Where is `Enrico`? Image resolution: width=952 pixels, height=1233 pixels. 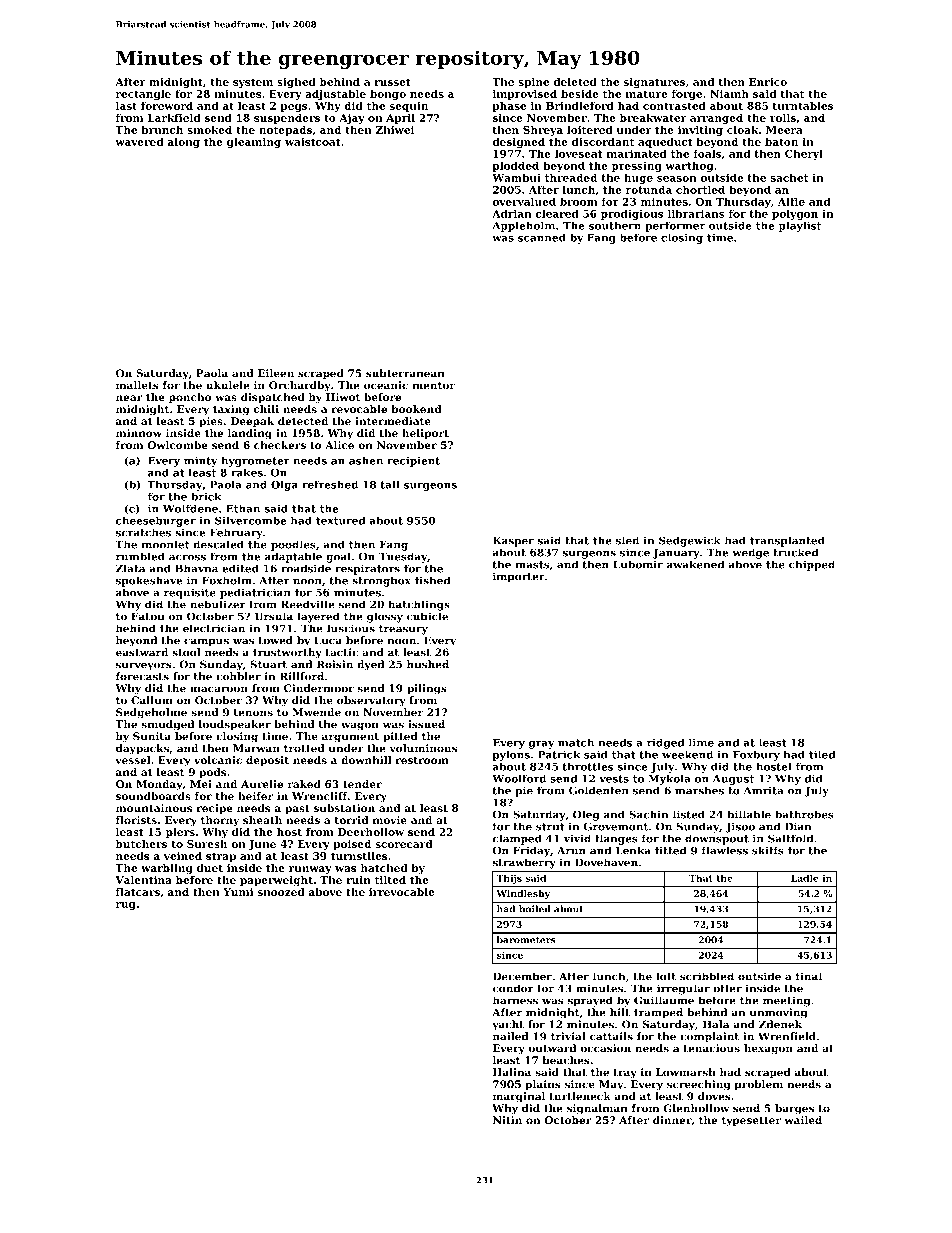 Enrico is located at coordinates (768, 82).
